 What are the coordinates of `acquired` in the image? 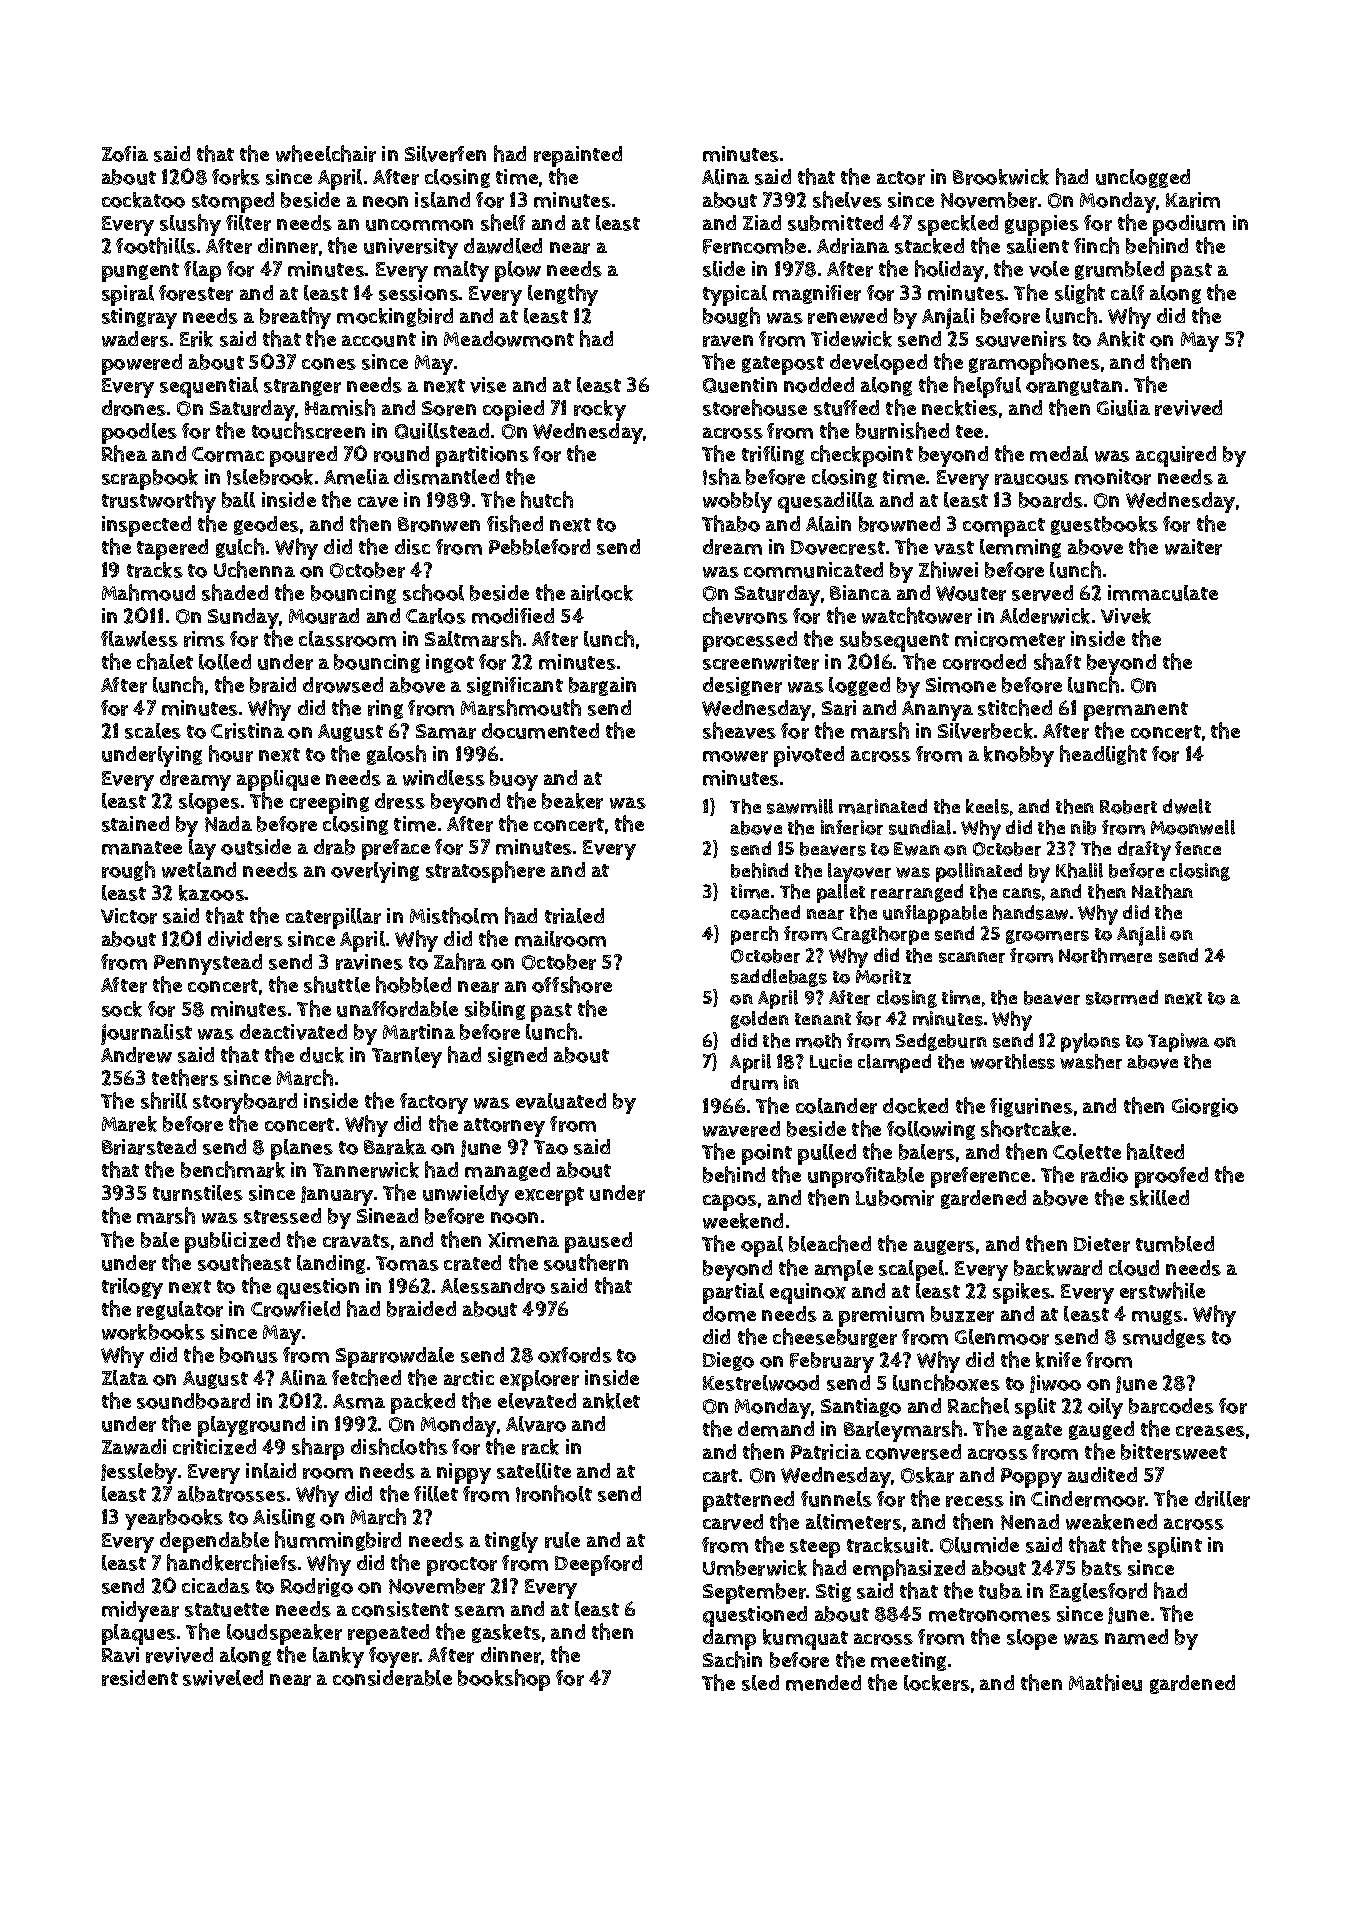 It's located at (1176, 456).
